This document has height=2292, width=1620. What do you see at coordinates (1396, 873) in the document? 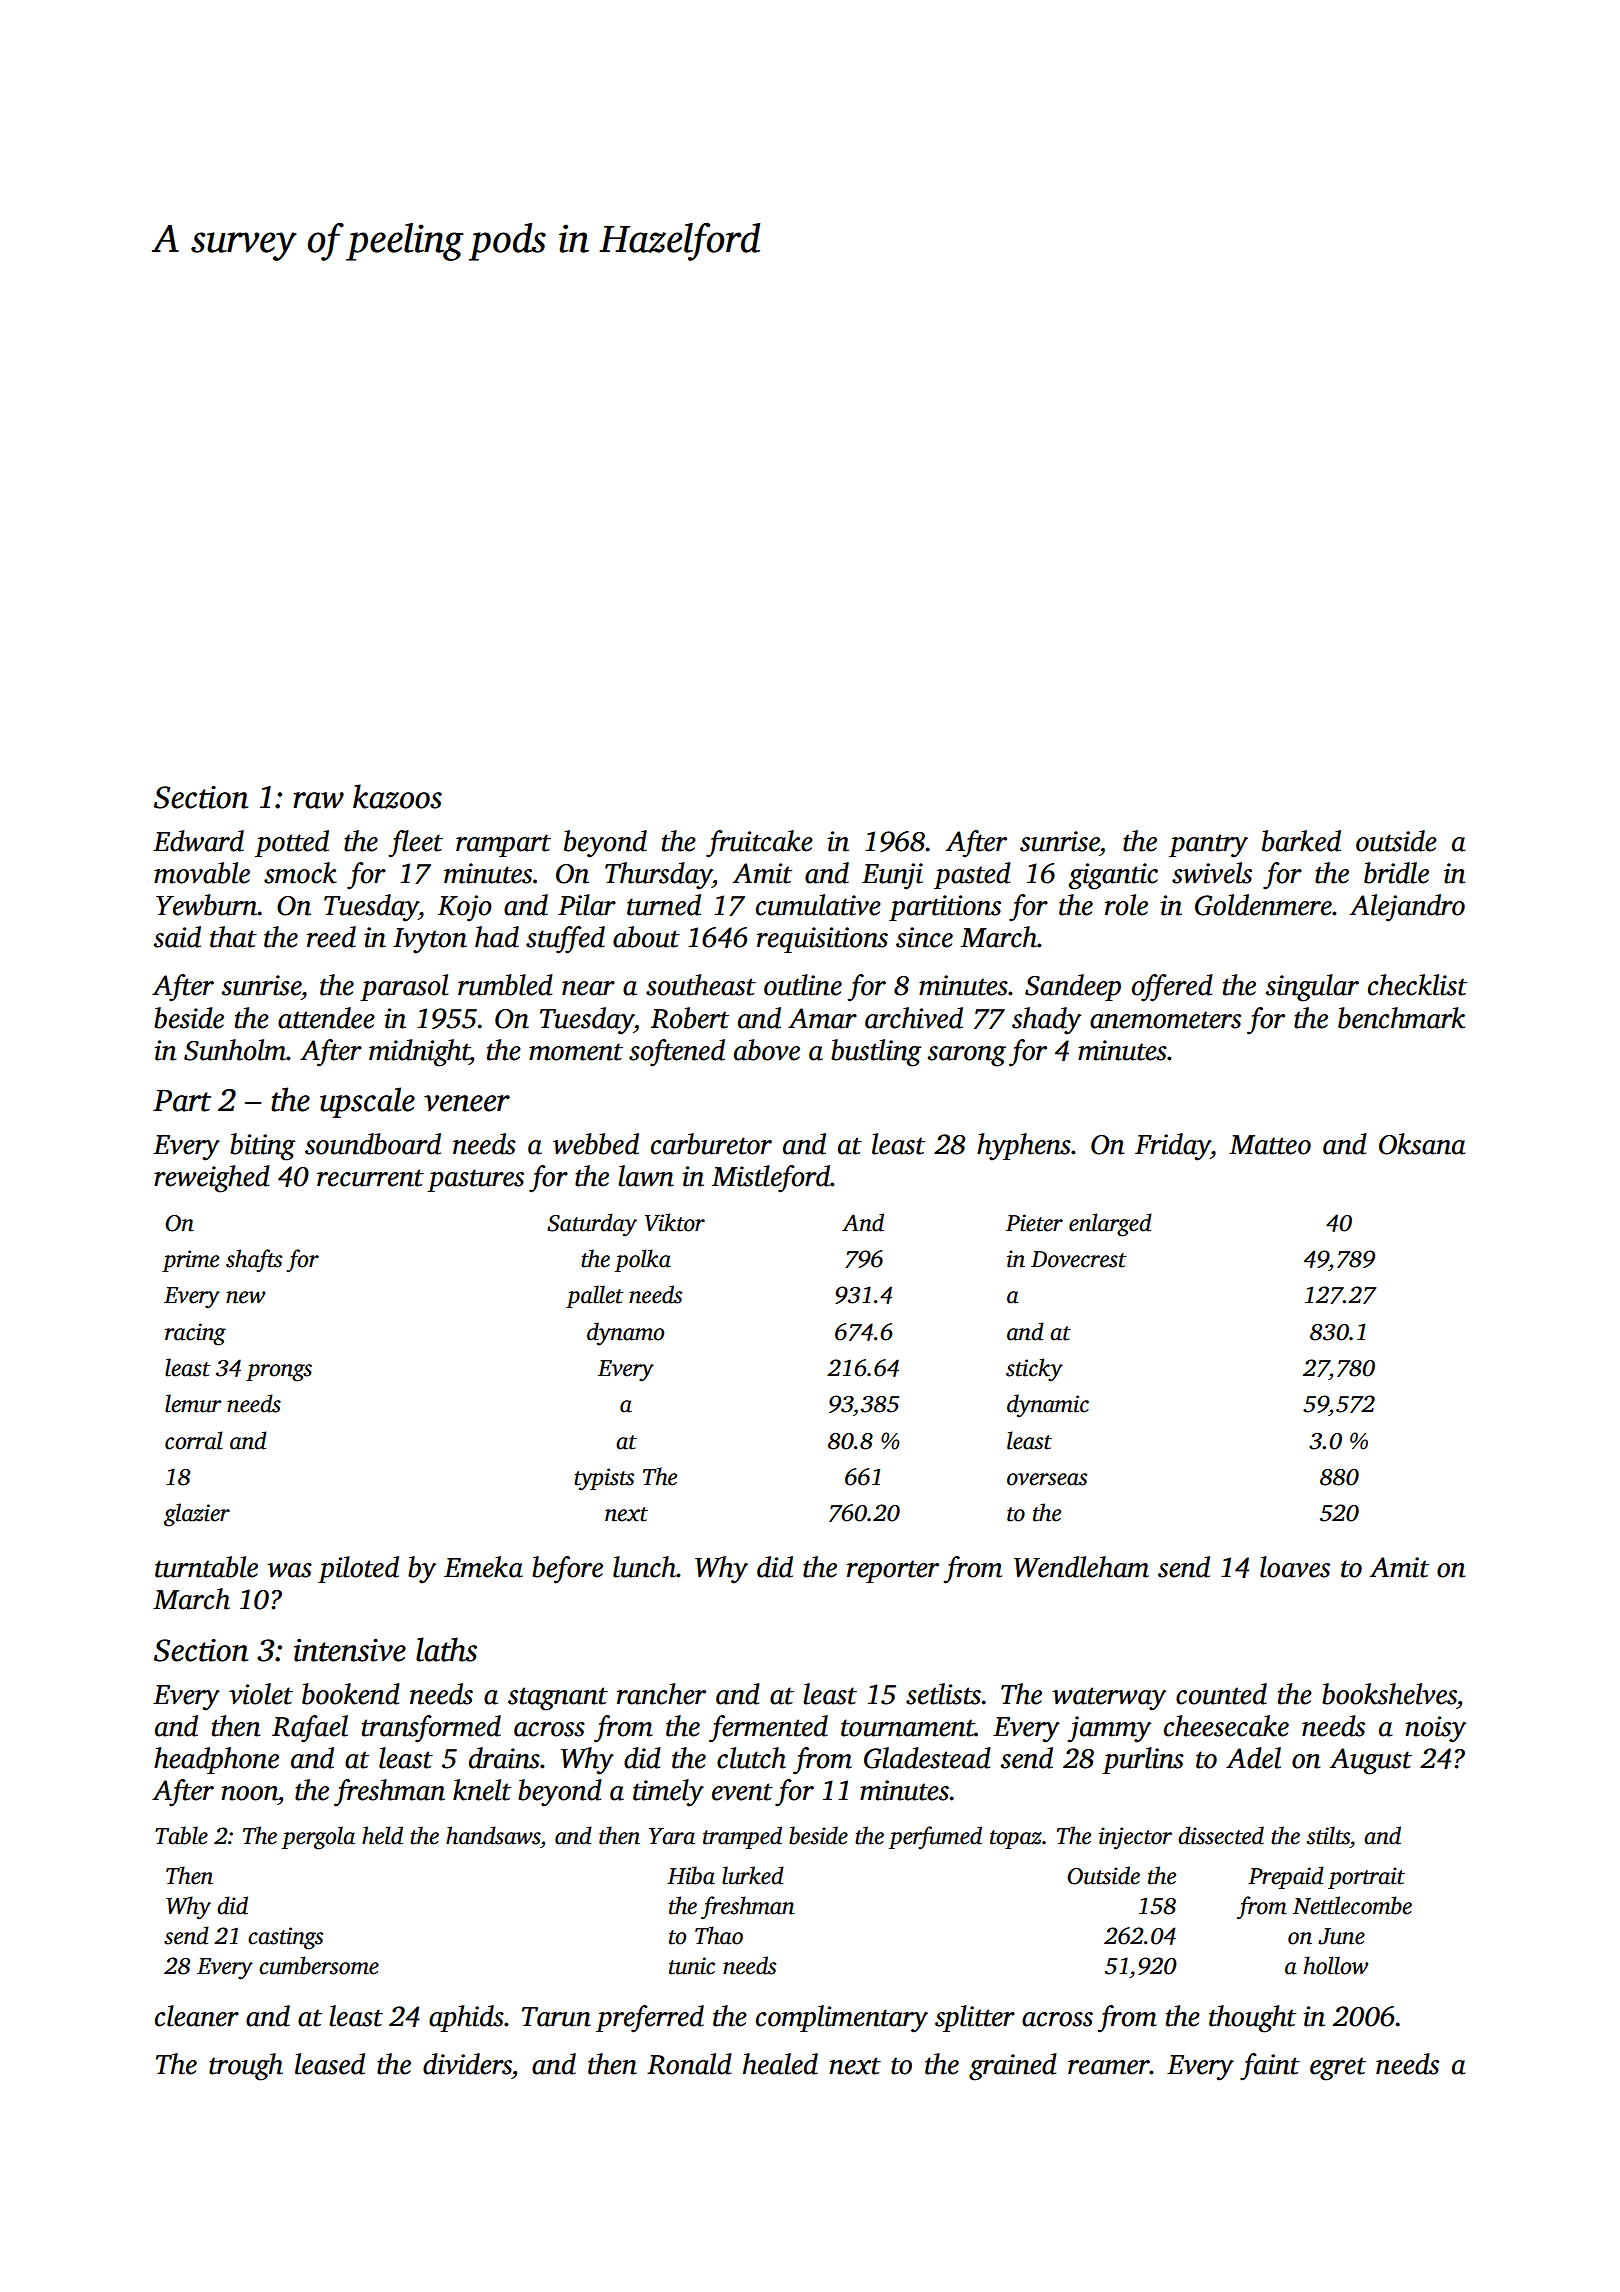
I see `bridle` at bounding box center [1396, 873].
